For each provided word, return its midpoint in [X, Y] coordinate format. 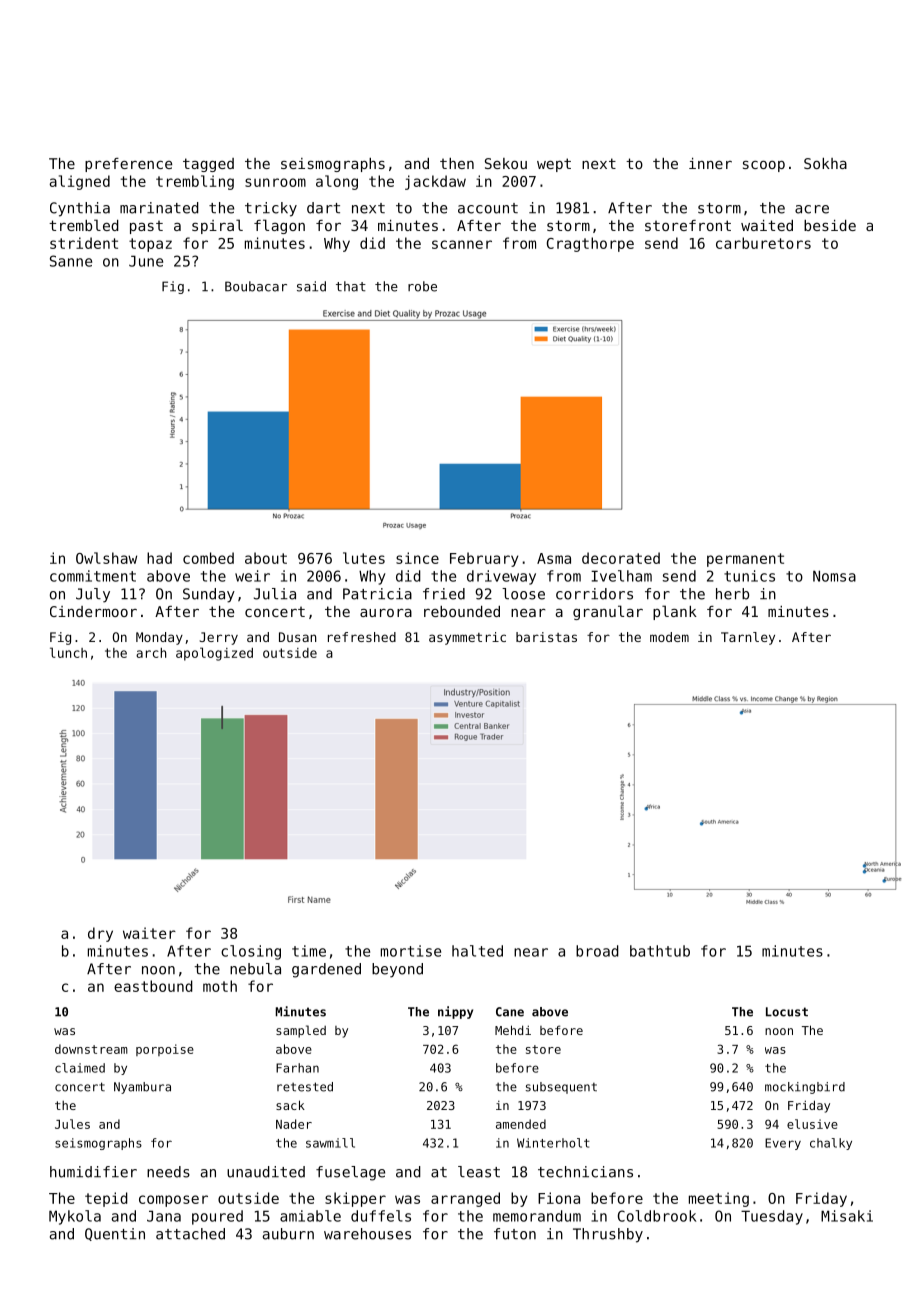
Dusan [297, 637]
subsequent [561, 1088]
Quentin [115, 1234]
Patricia [377, 594]
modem [669, 637]
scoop [764, 166]
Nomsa [834, 576]
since [417, 558]
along [337, 182]
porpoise [165, 1050]
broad [597, 951]
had [159, 558]
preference [128, 165]
